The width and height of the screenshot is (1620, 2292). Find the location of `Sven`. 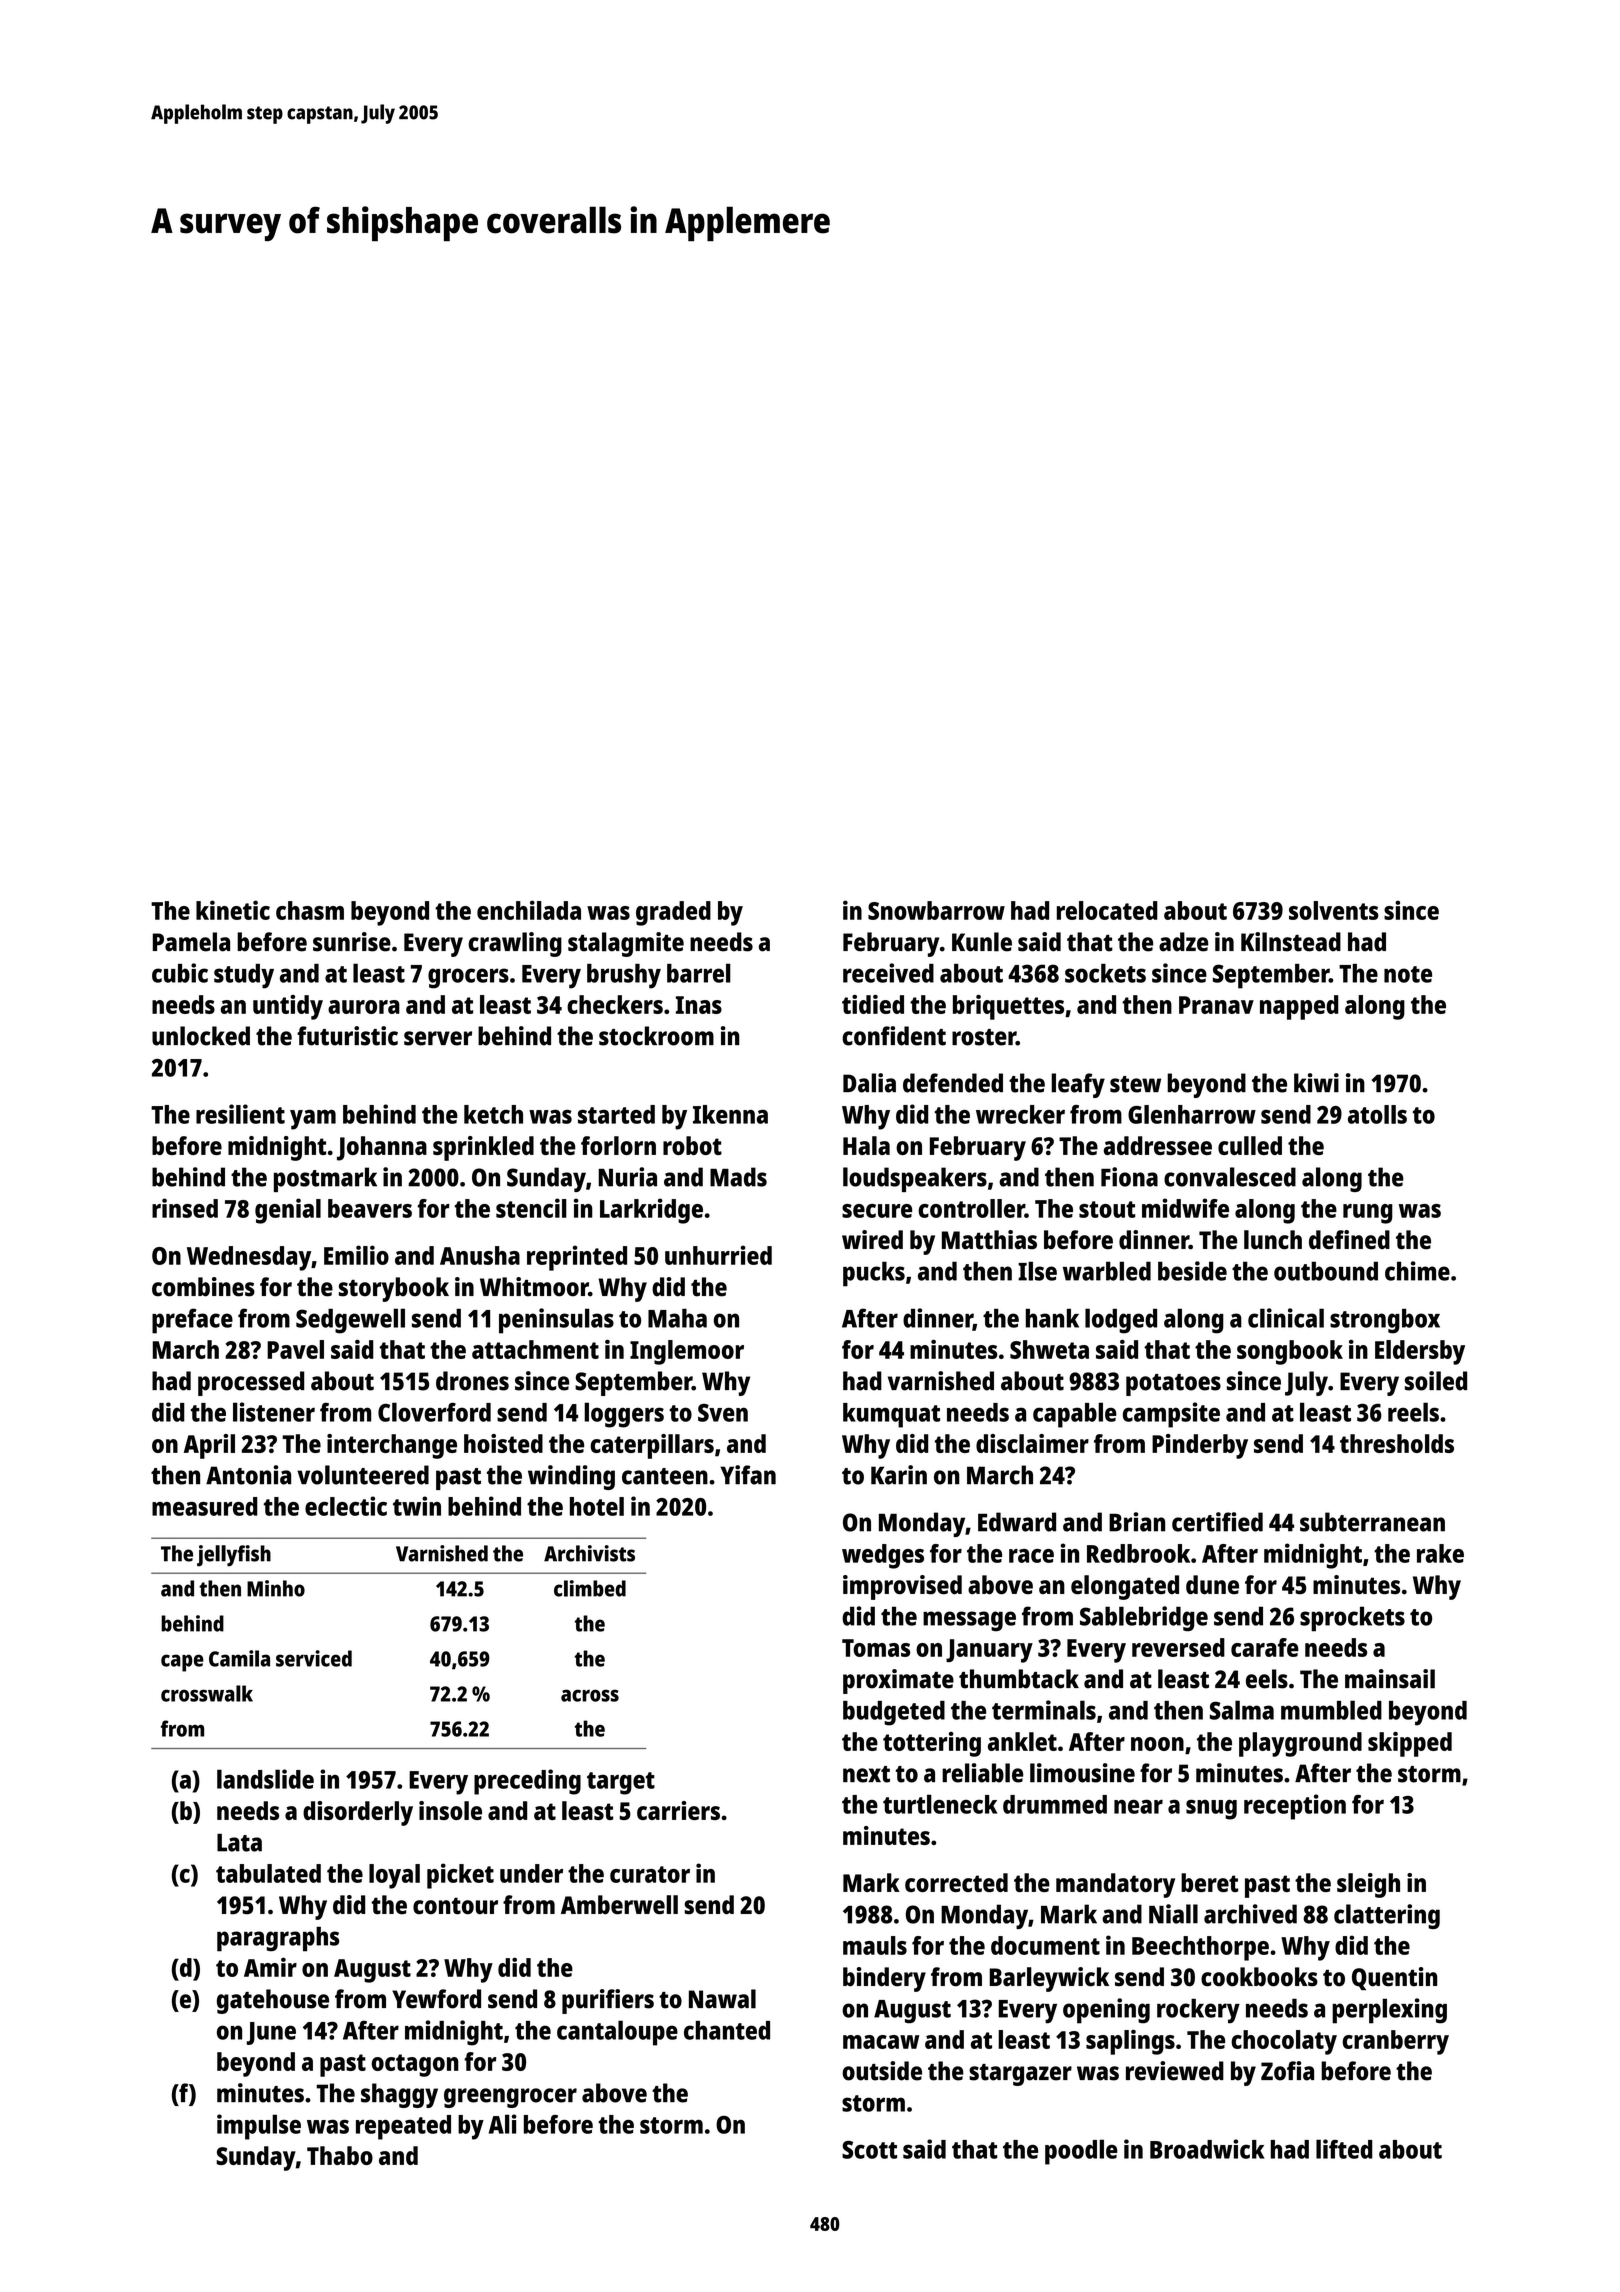

Sven is located at coordinates (723, 1413).
